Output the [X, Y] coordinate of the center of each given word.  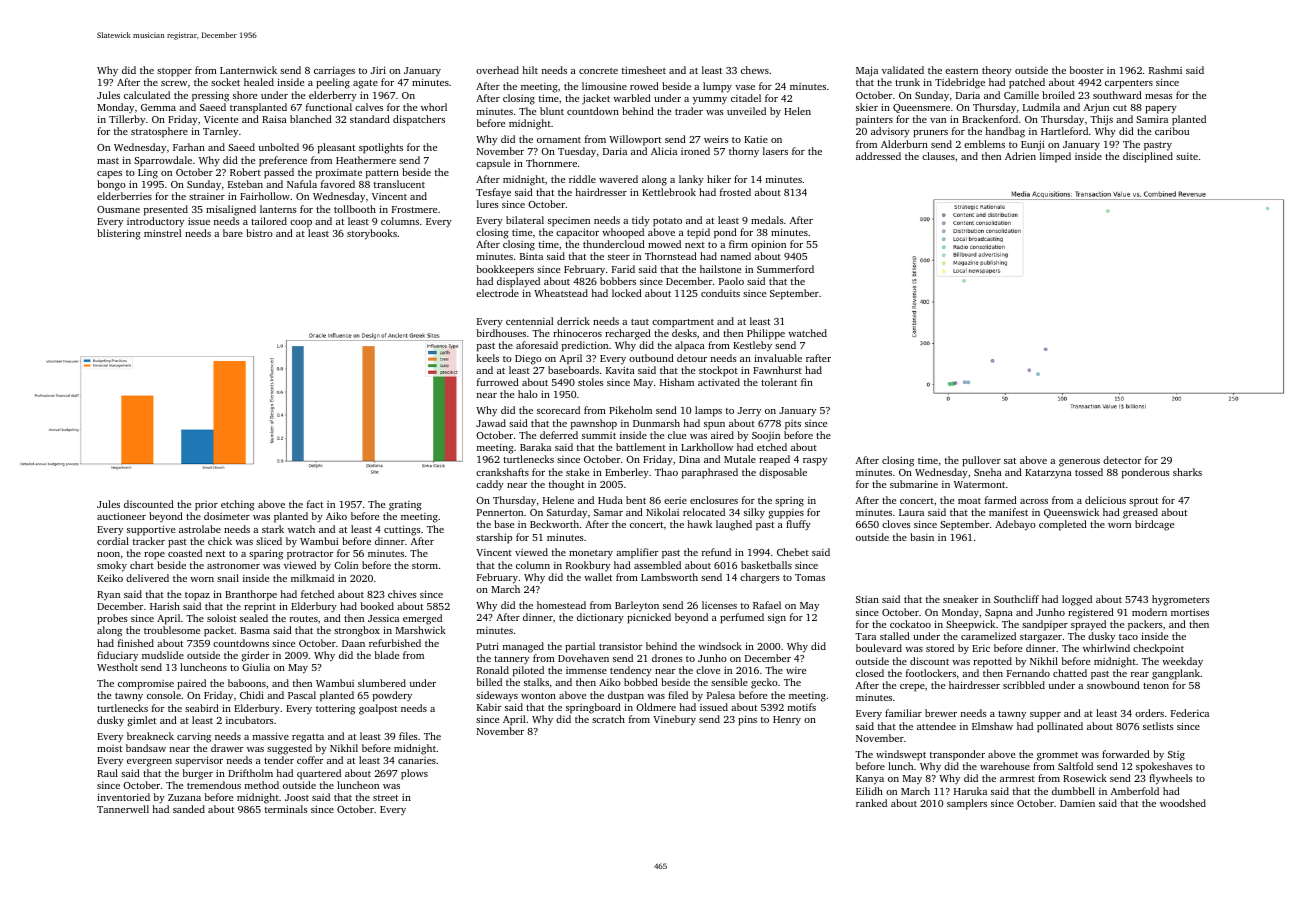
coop [301, 224]
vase [745, 87]
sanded [189, 809]
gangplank [1176, 674]
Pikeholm [630, 410]
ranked [871, 803]
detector [1122, 460]
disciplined [1148, 157]
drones [667, 658]
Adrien [1020, 156]
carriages [334, 71]
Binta [531, 256]
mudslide [163, 655]
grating [405, 506]
